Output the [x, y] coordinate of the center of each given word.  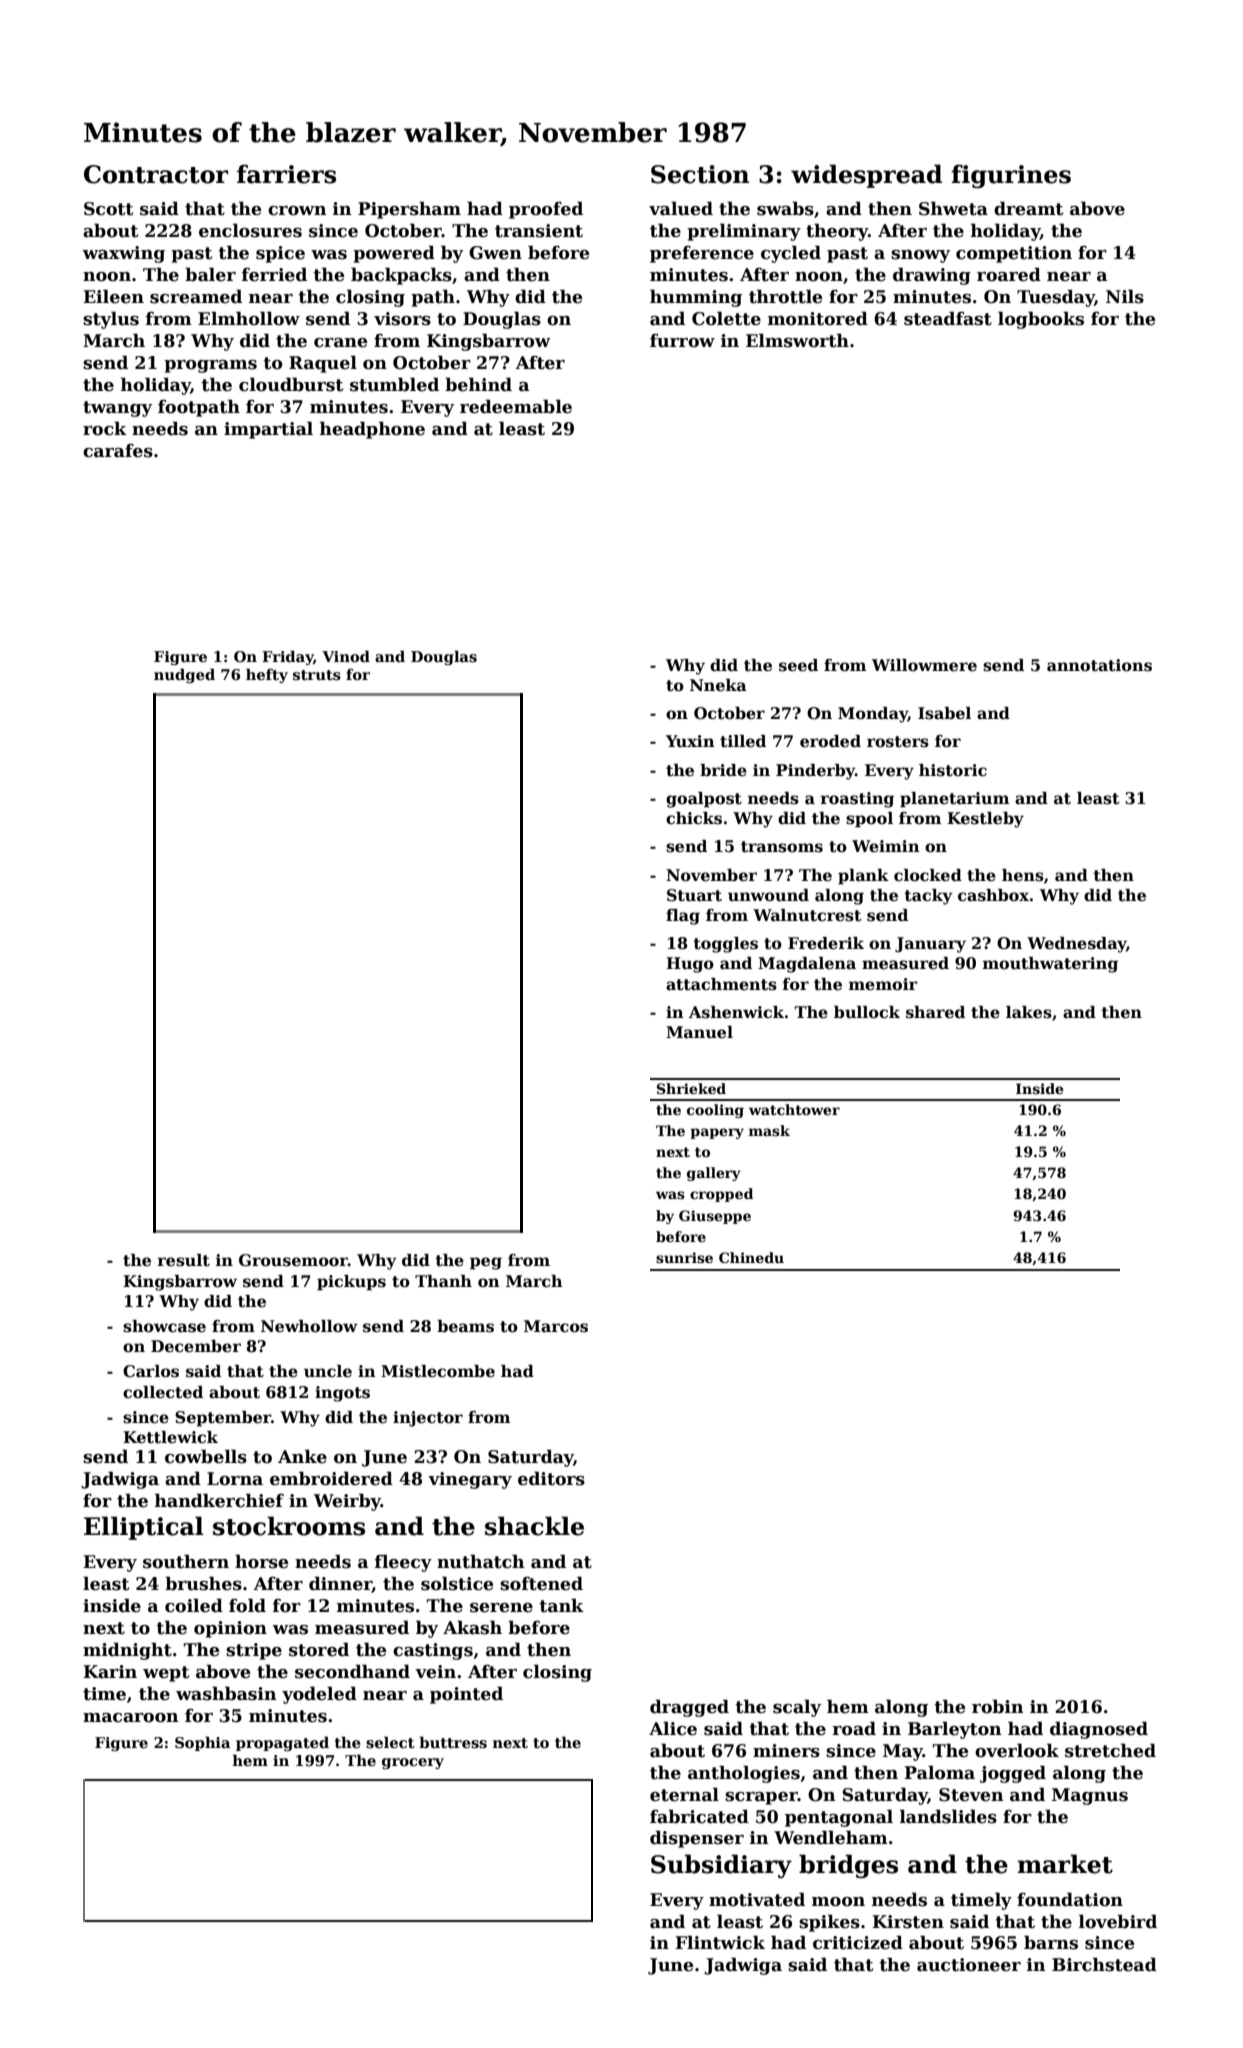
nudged [184, 675]
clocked [928, 875]
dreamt [1028, 208]
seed [798, 665]
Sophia [202, 1743]
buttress [453, 1742]
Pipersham [409, 210]
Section [700, 174]
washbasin [226, 1693]
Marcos [556, 1326]
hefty [267, 675]
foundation [1070, 1899]
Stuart [694, 895]
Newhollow [309, 1326]
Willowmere [924, 665]
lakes [1029, 1012]
